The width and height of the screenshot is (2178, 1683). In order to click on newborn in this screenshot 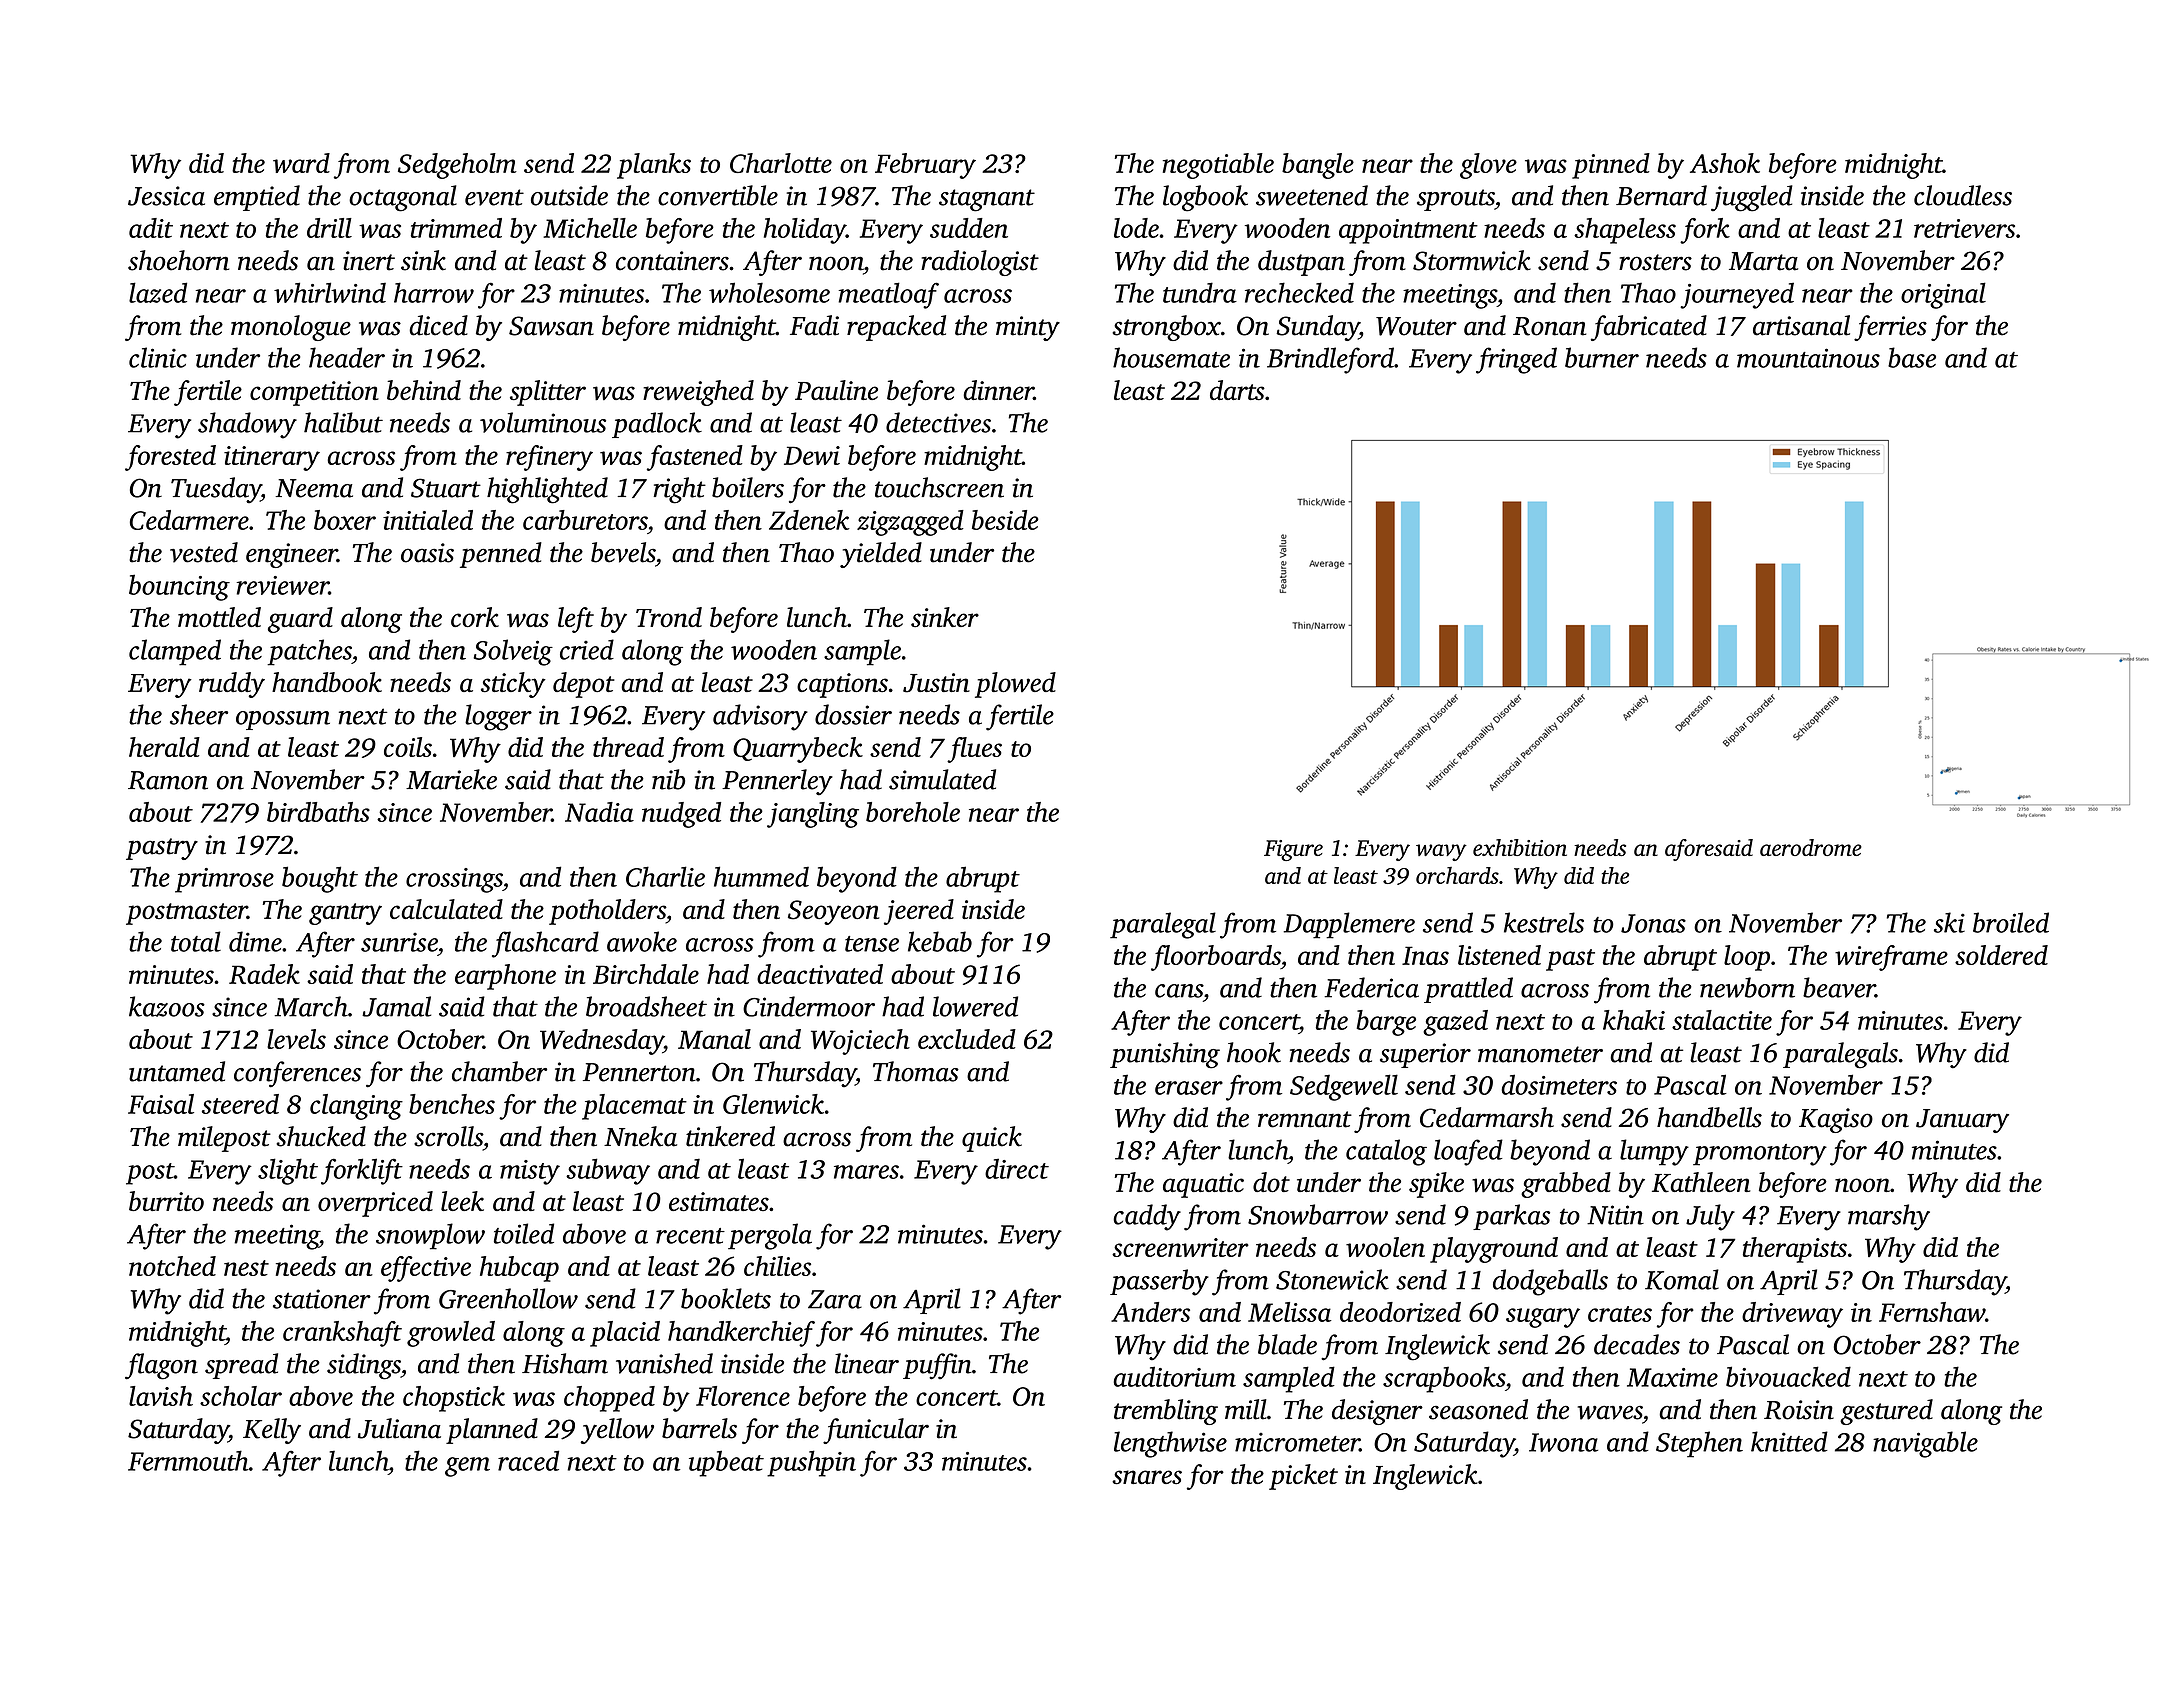, I will do `click(1747, 987)`.
